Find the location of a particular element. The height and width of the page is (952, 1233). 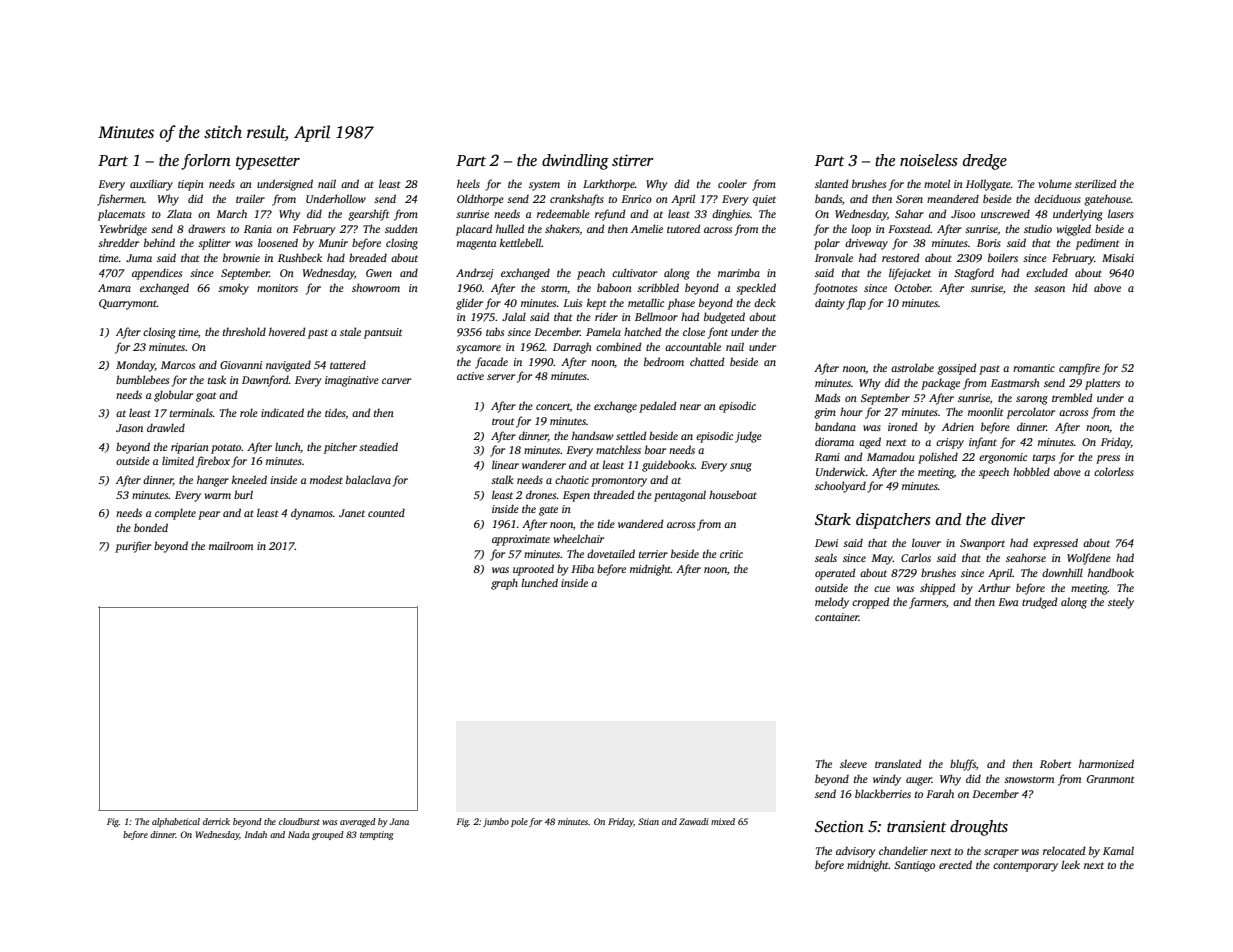

studio is located at coordinates (1038, 228).
